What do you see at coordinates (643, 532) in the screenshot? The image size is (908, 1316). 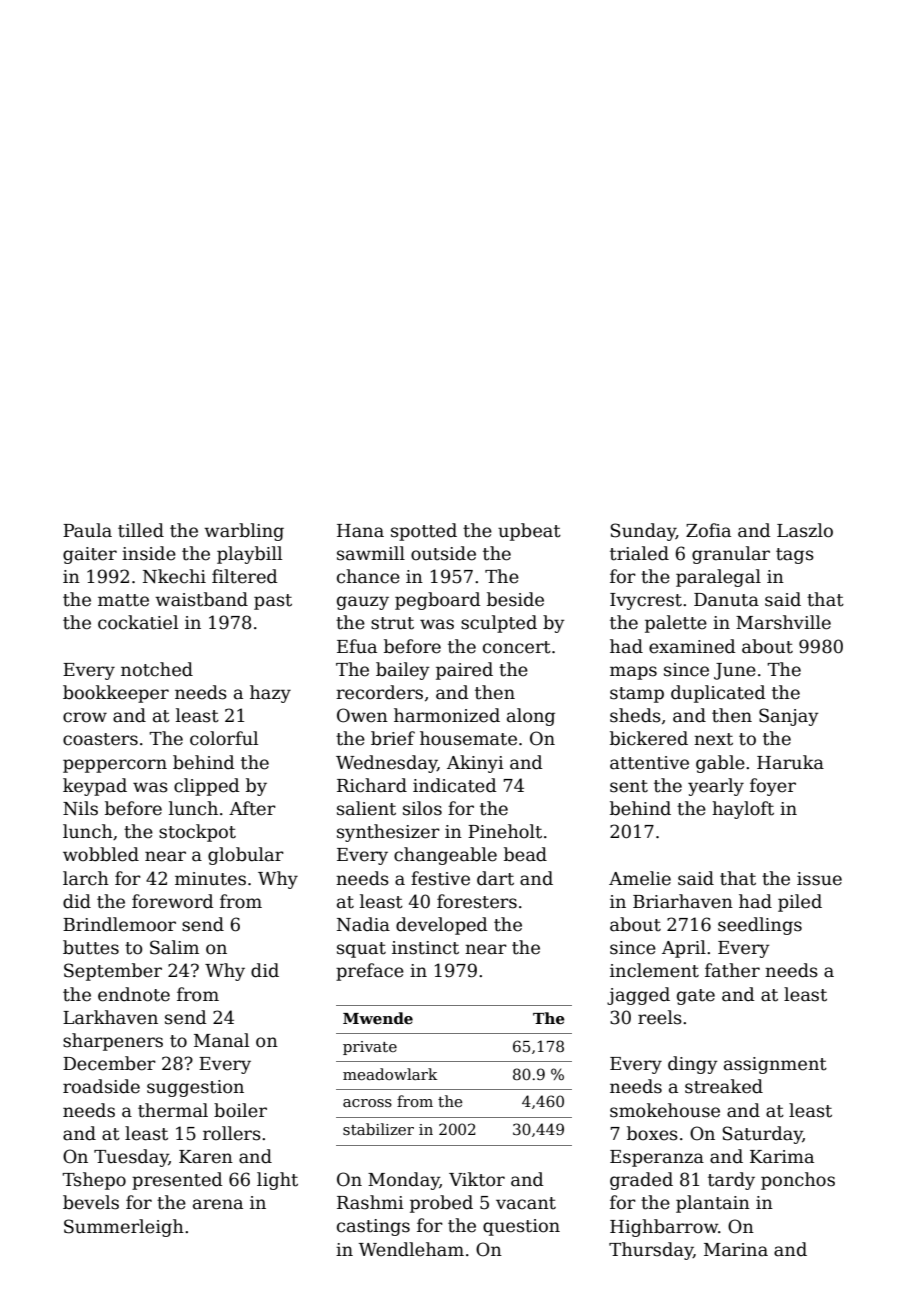 I see `Sunday` at bounding box center [643, 532].
